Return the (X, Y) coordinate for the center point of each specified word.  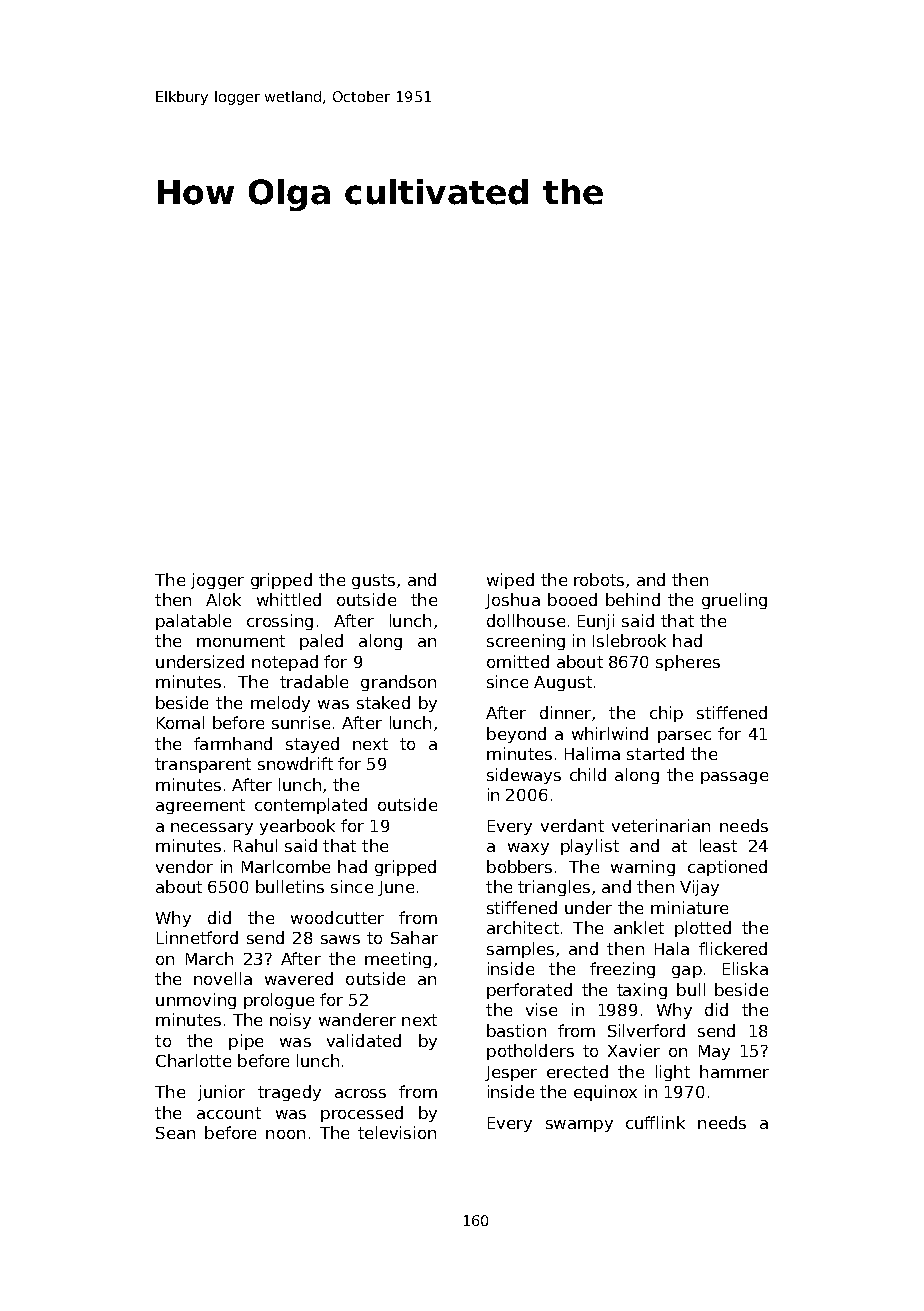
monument (241, 641)
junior (221, 1093)
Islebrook (629, 640)
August (563, 683)
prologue (279, 1001)
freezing (622, 970)
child (588, 774)
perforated (529, 991)
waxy (528, 849)
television (397, 1132)
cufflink (655, 1122)
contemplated (311, 806)
